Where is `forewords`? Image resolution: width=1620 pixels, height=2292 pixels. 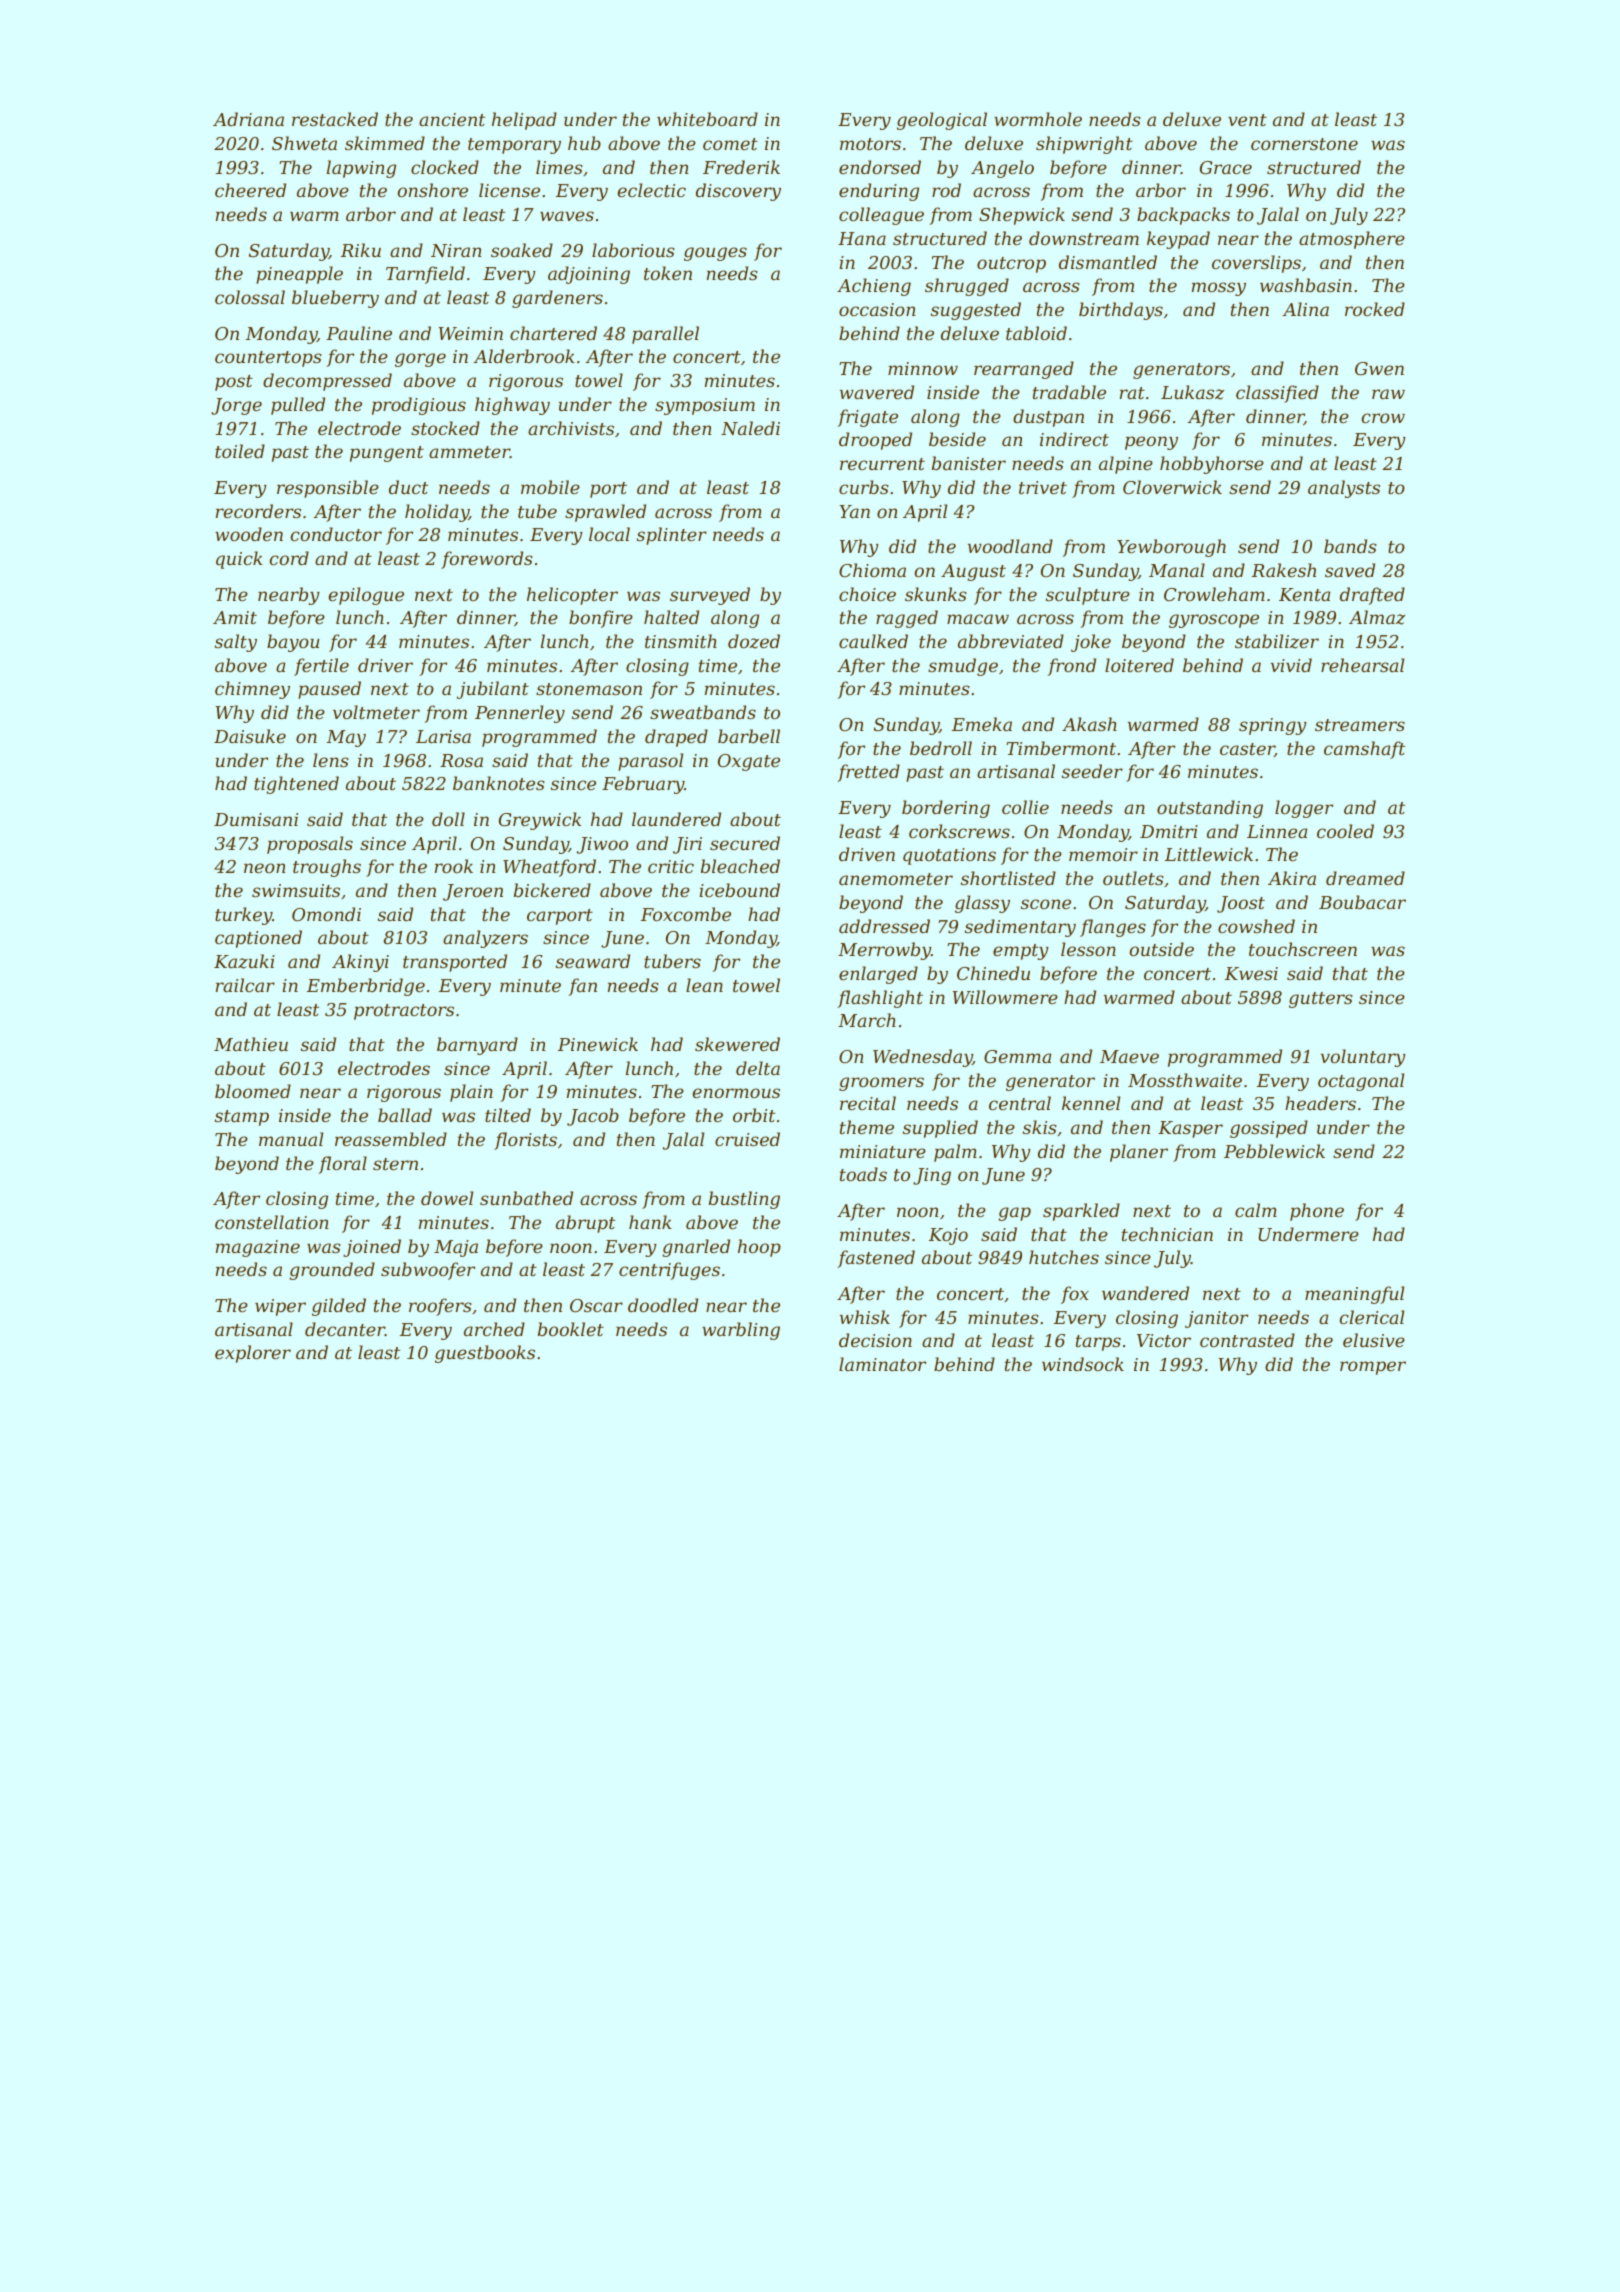 forewords is located at coordinates (487, 560).
